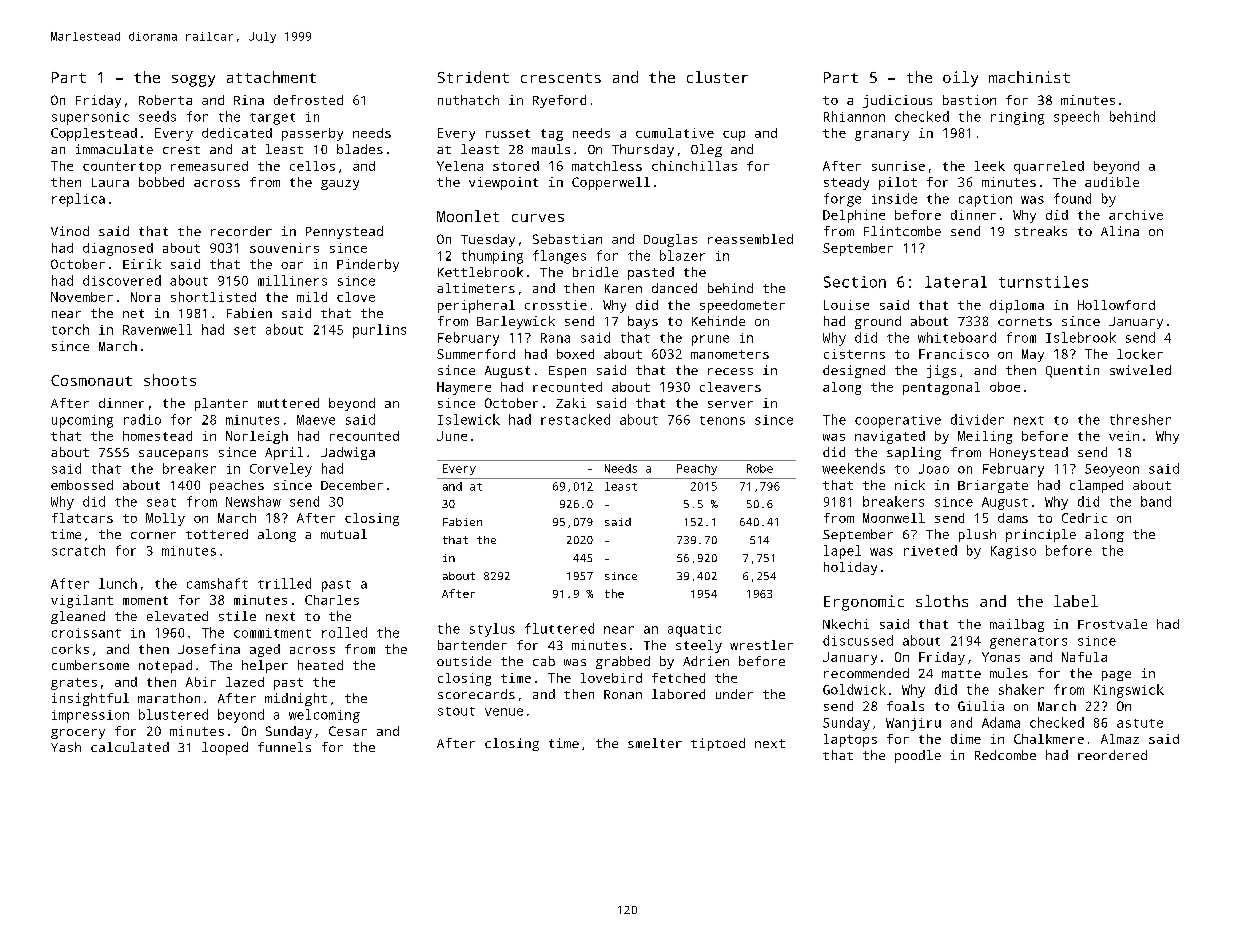  I want to click on attachment, so click(271, 77).
